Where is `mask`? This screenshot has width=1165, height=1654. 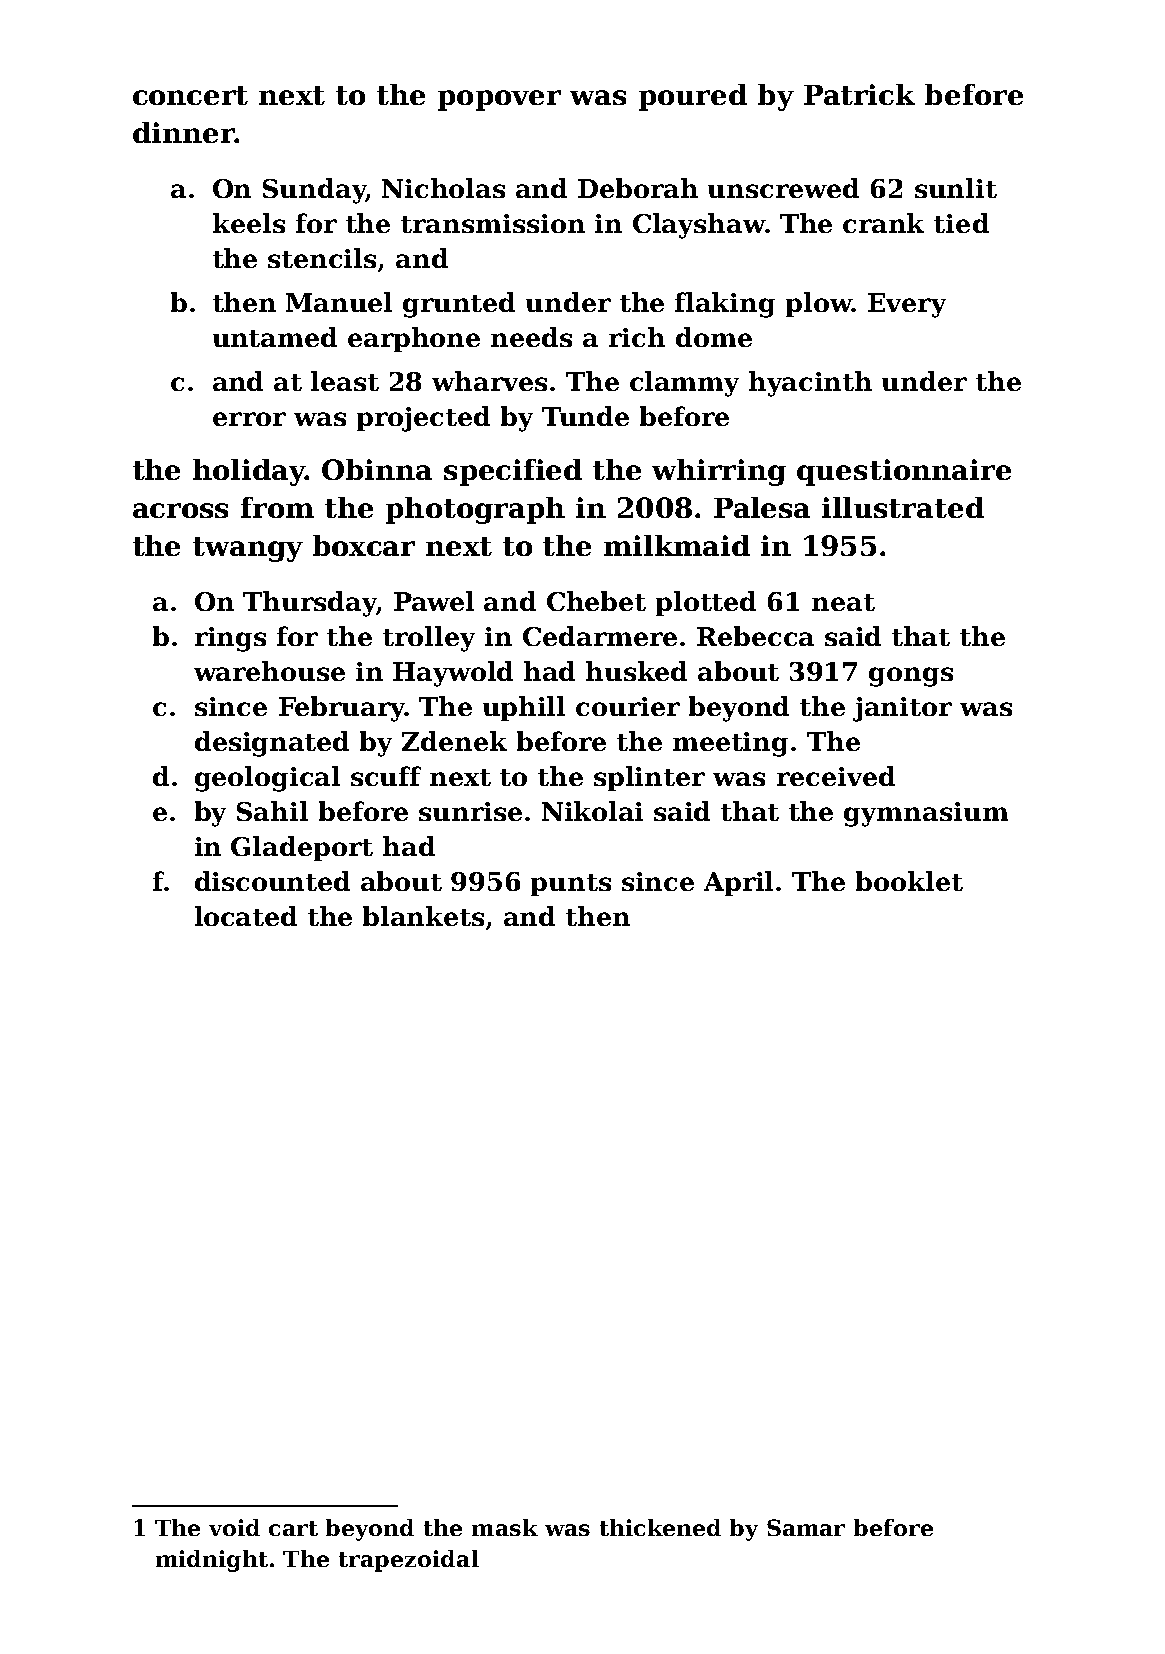
mask is located at coordinates (505, 1527).
